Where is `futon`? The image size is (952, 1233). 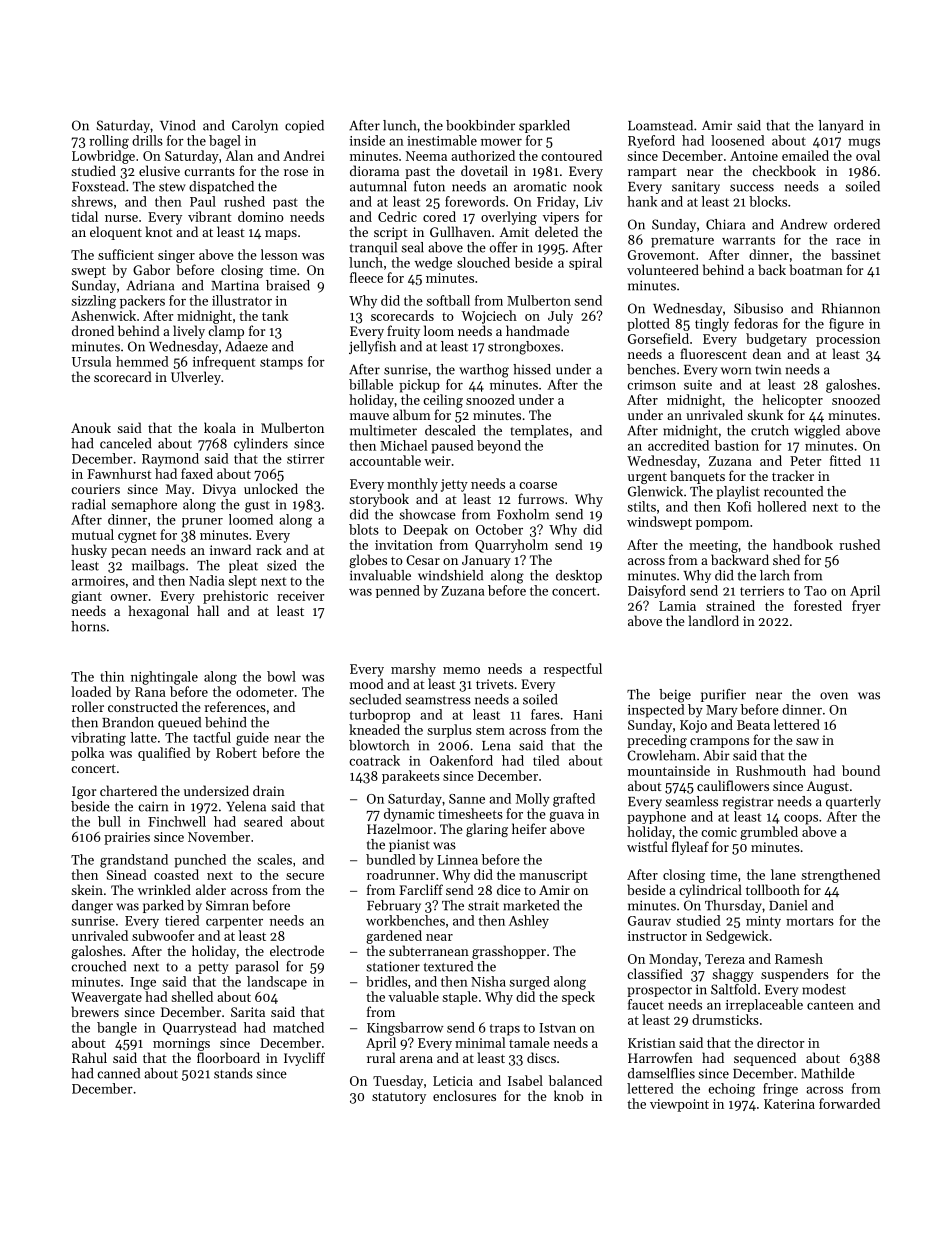 futon is located at coordinates (429, 186).
